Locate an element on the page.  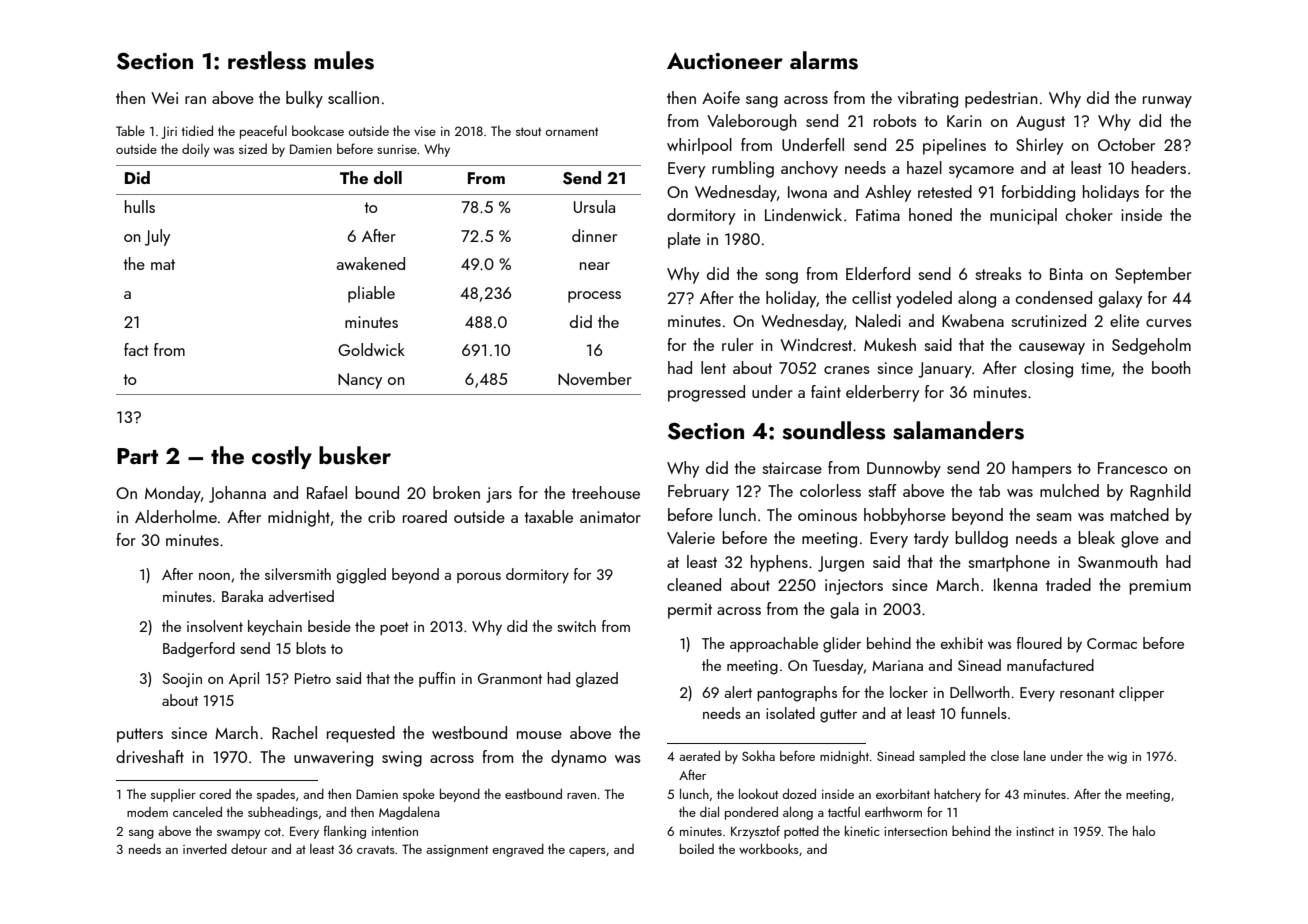
Part is located at coordinates (137, 456).
